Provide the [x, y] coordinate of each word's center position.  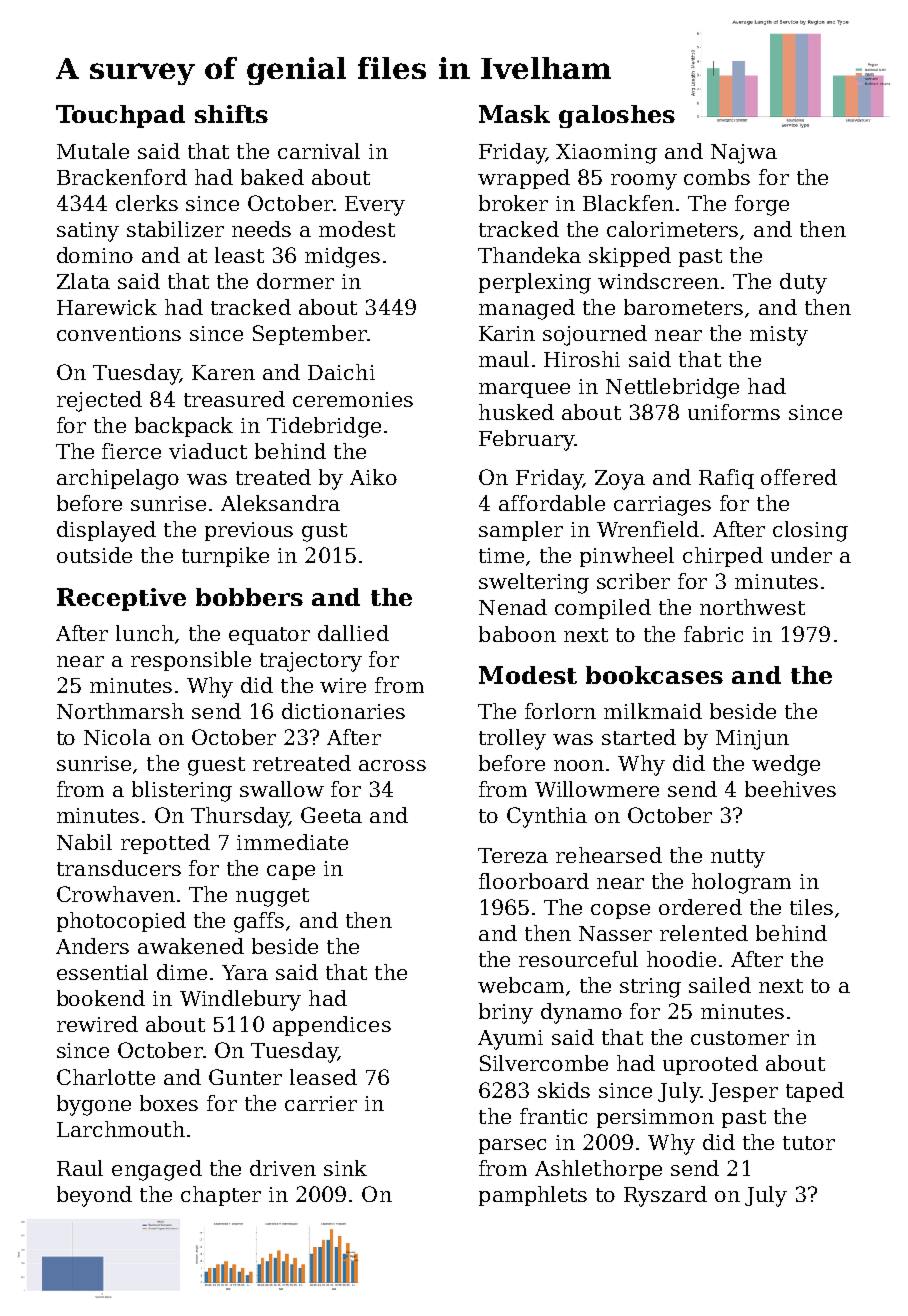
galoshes [617, 116]
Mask [514, 114]
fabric [713, 634]
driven [283, 1168]
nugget [272, 897]
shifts [231, 114]
